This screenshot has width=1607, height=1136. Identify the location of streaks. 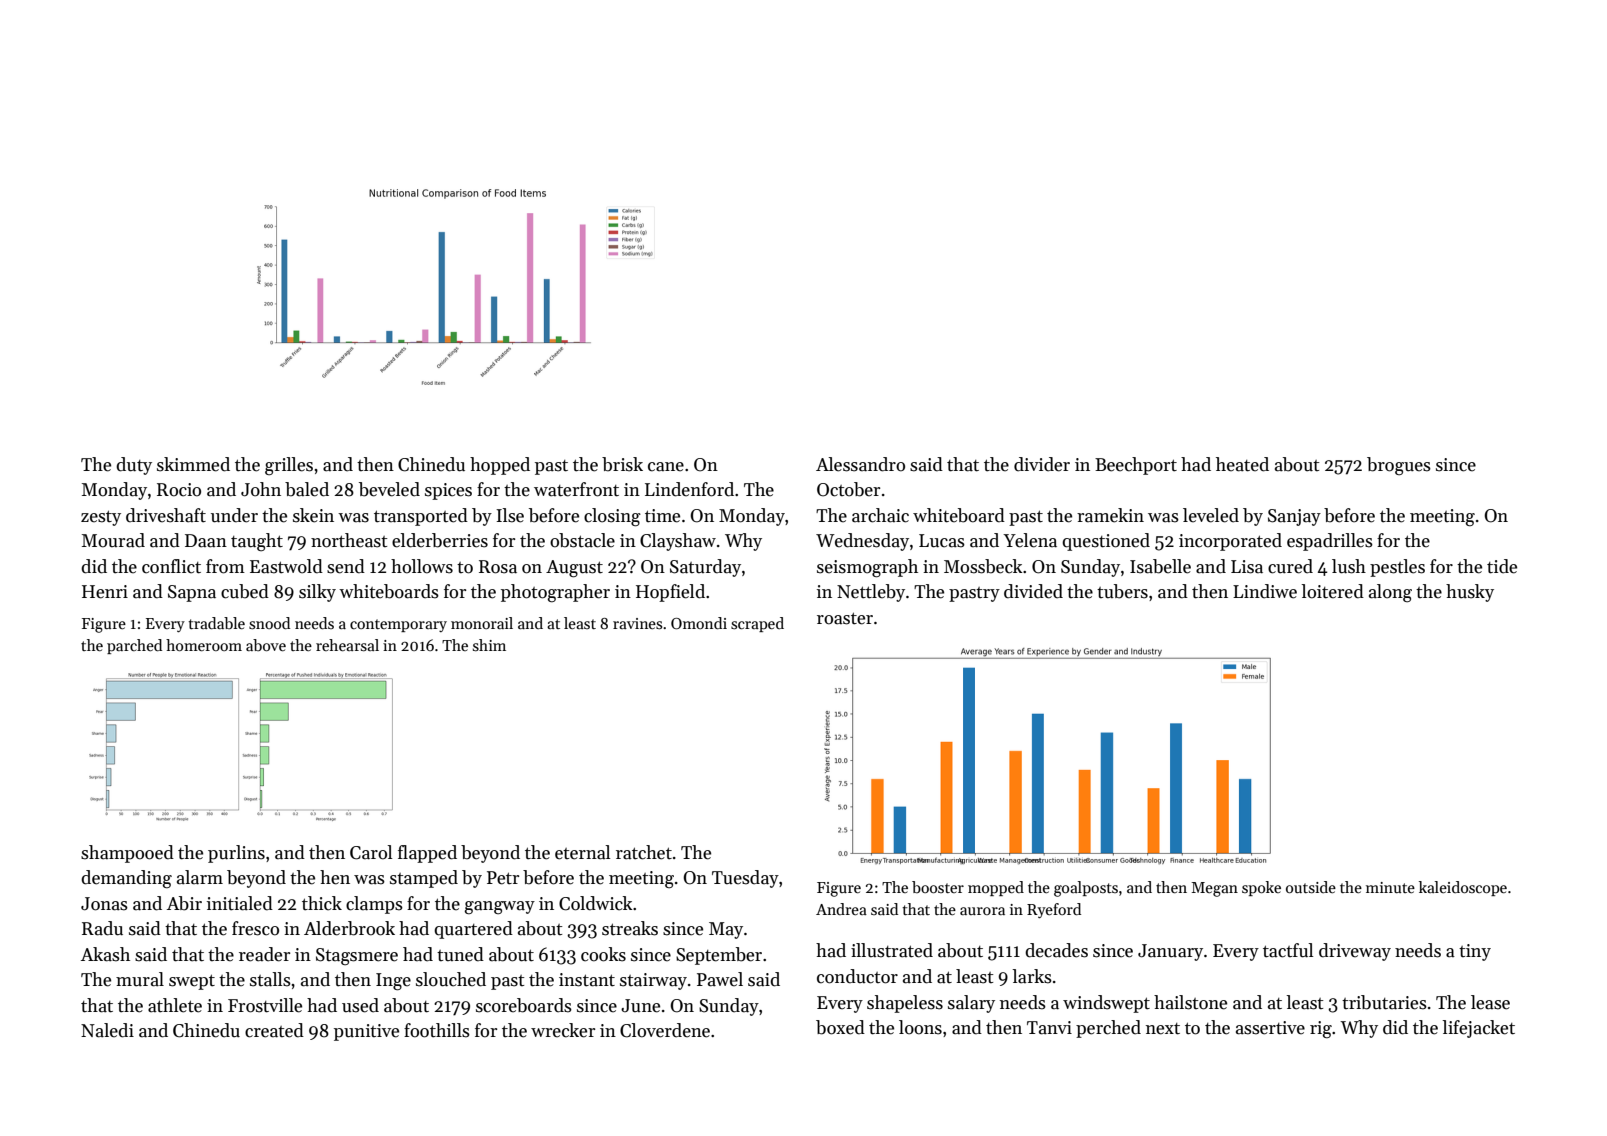
(630, 928).
